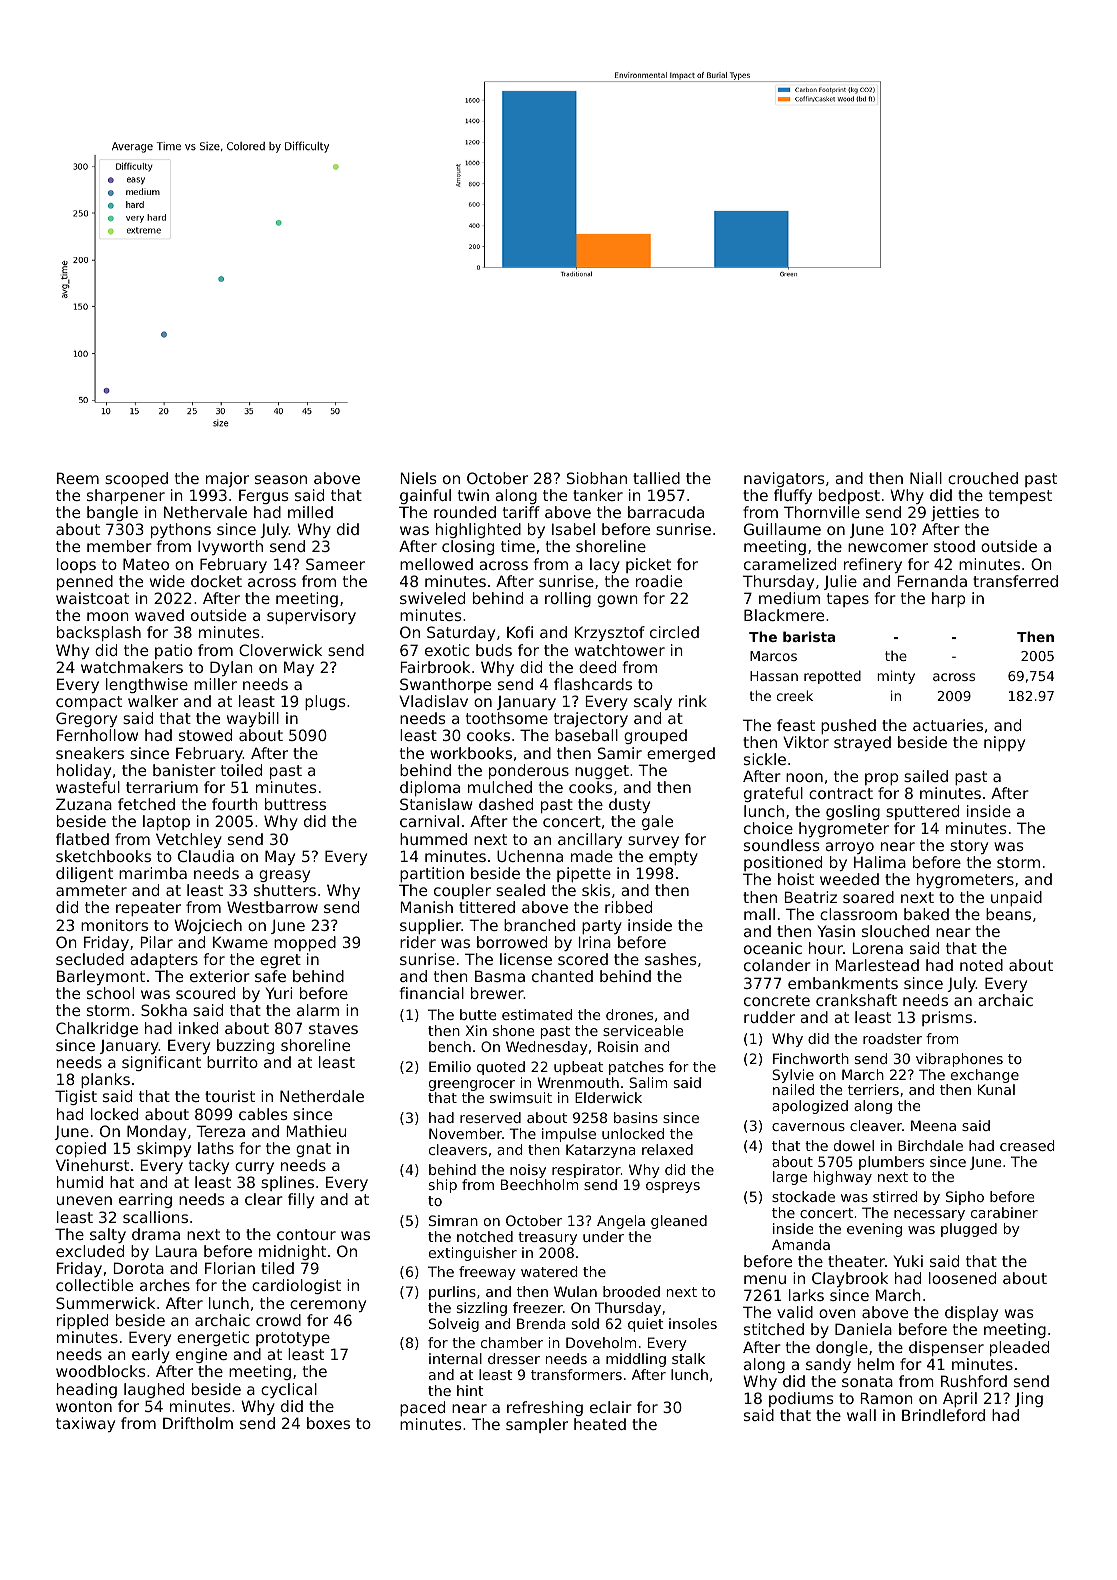 Image resolution: width=1117 pixels, height=1580 pixels. I want to click on alarm, so click(318, 1010).
